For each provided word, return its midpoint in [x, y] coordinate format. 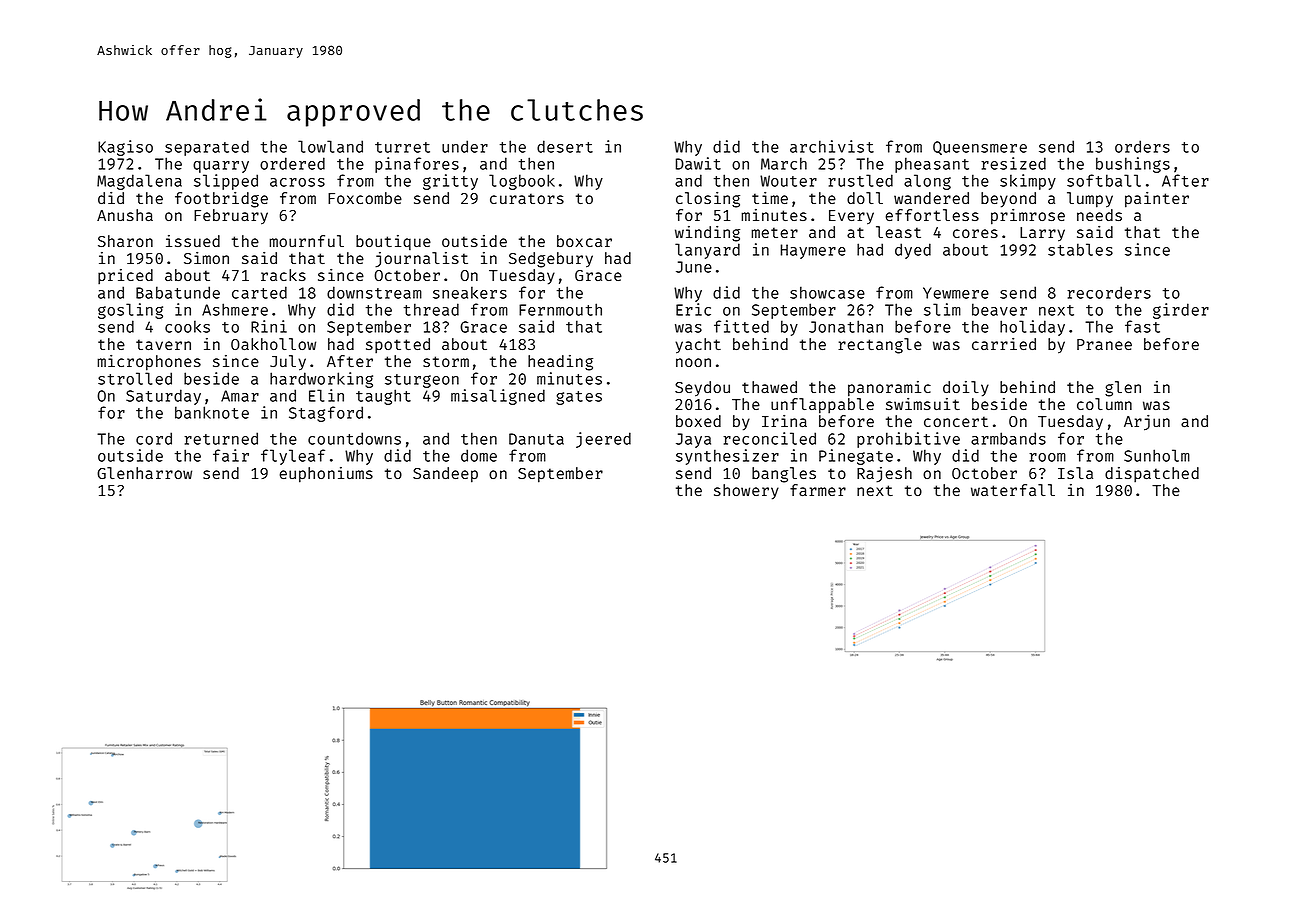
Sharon [125, 241]
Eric [693, 309]
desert [565, 146]
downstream [374, 292]
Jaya [693, 440]
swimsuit [923, 404]
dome [479, 455]
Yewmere [956, 293]
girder [1181, 311]
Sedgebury [551, 260]
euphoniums [326, 475]
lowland [330, 146]
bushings [1133, 165]
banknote [212, 412]
